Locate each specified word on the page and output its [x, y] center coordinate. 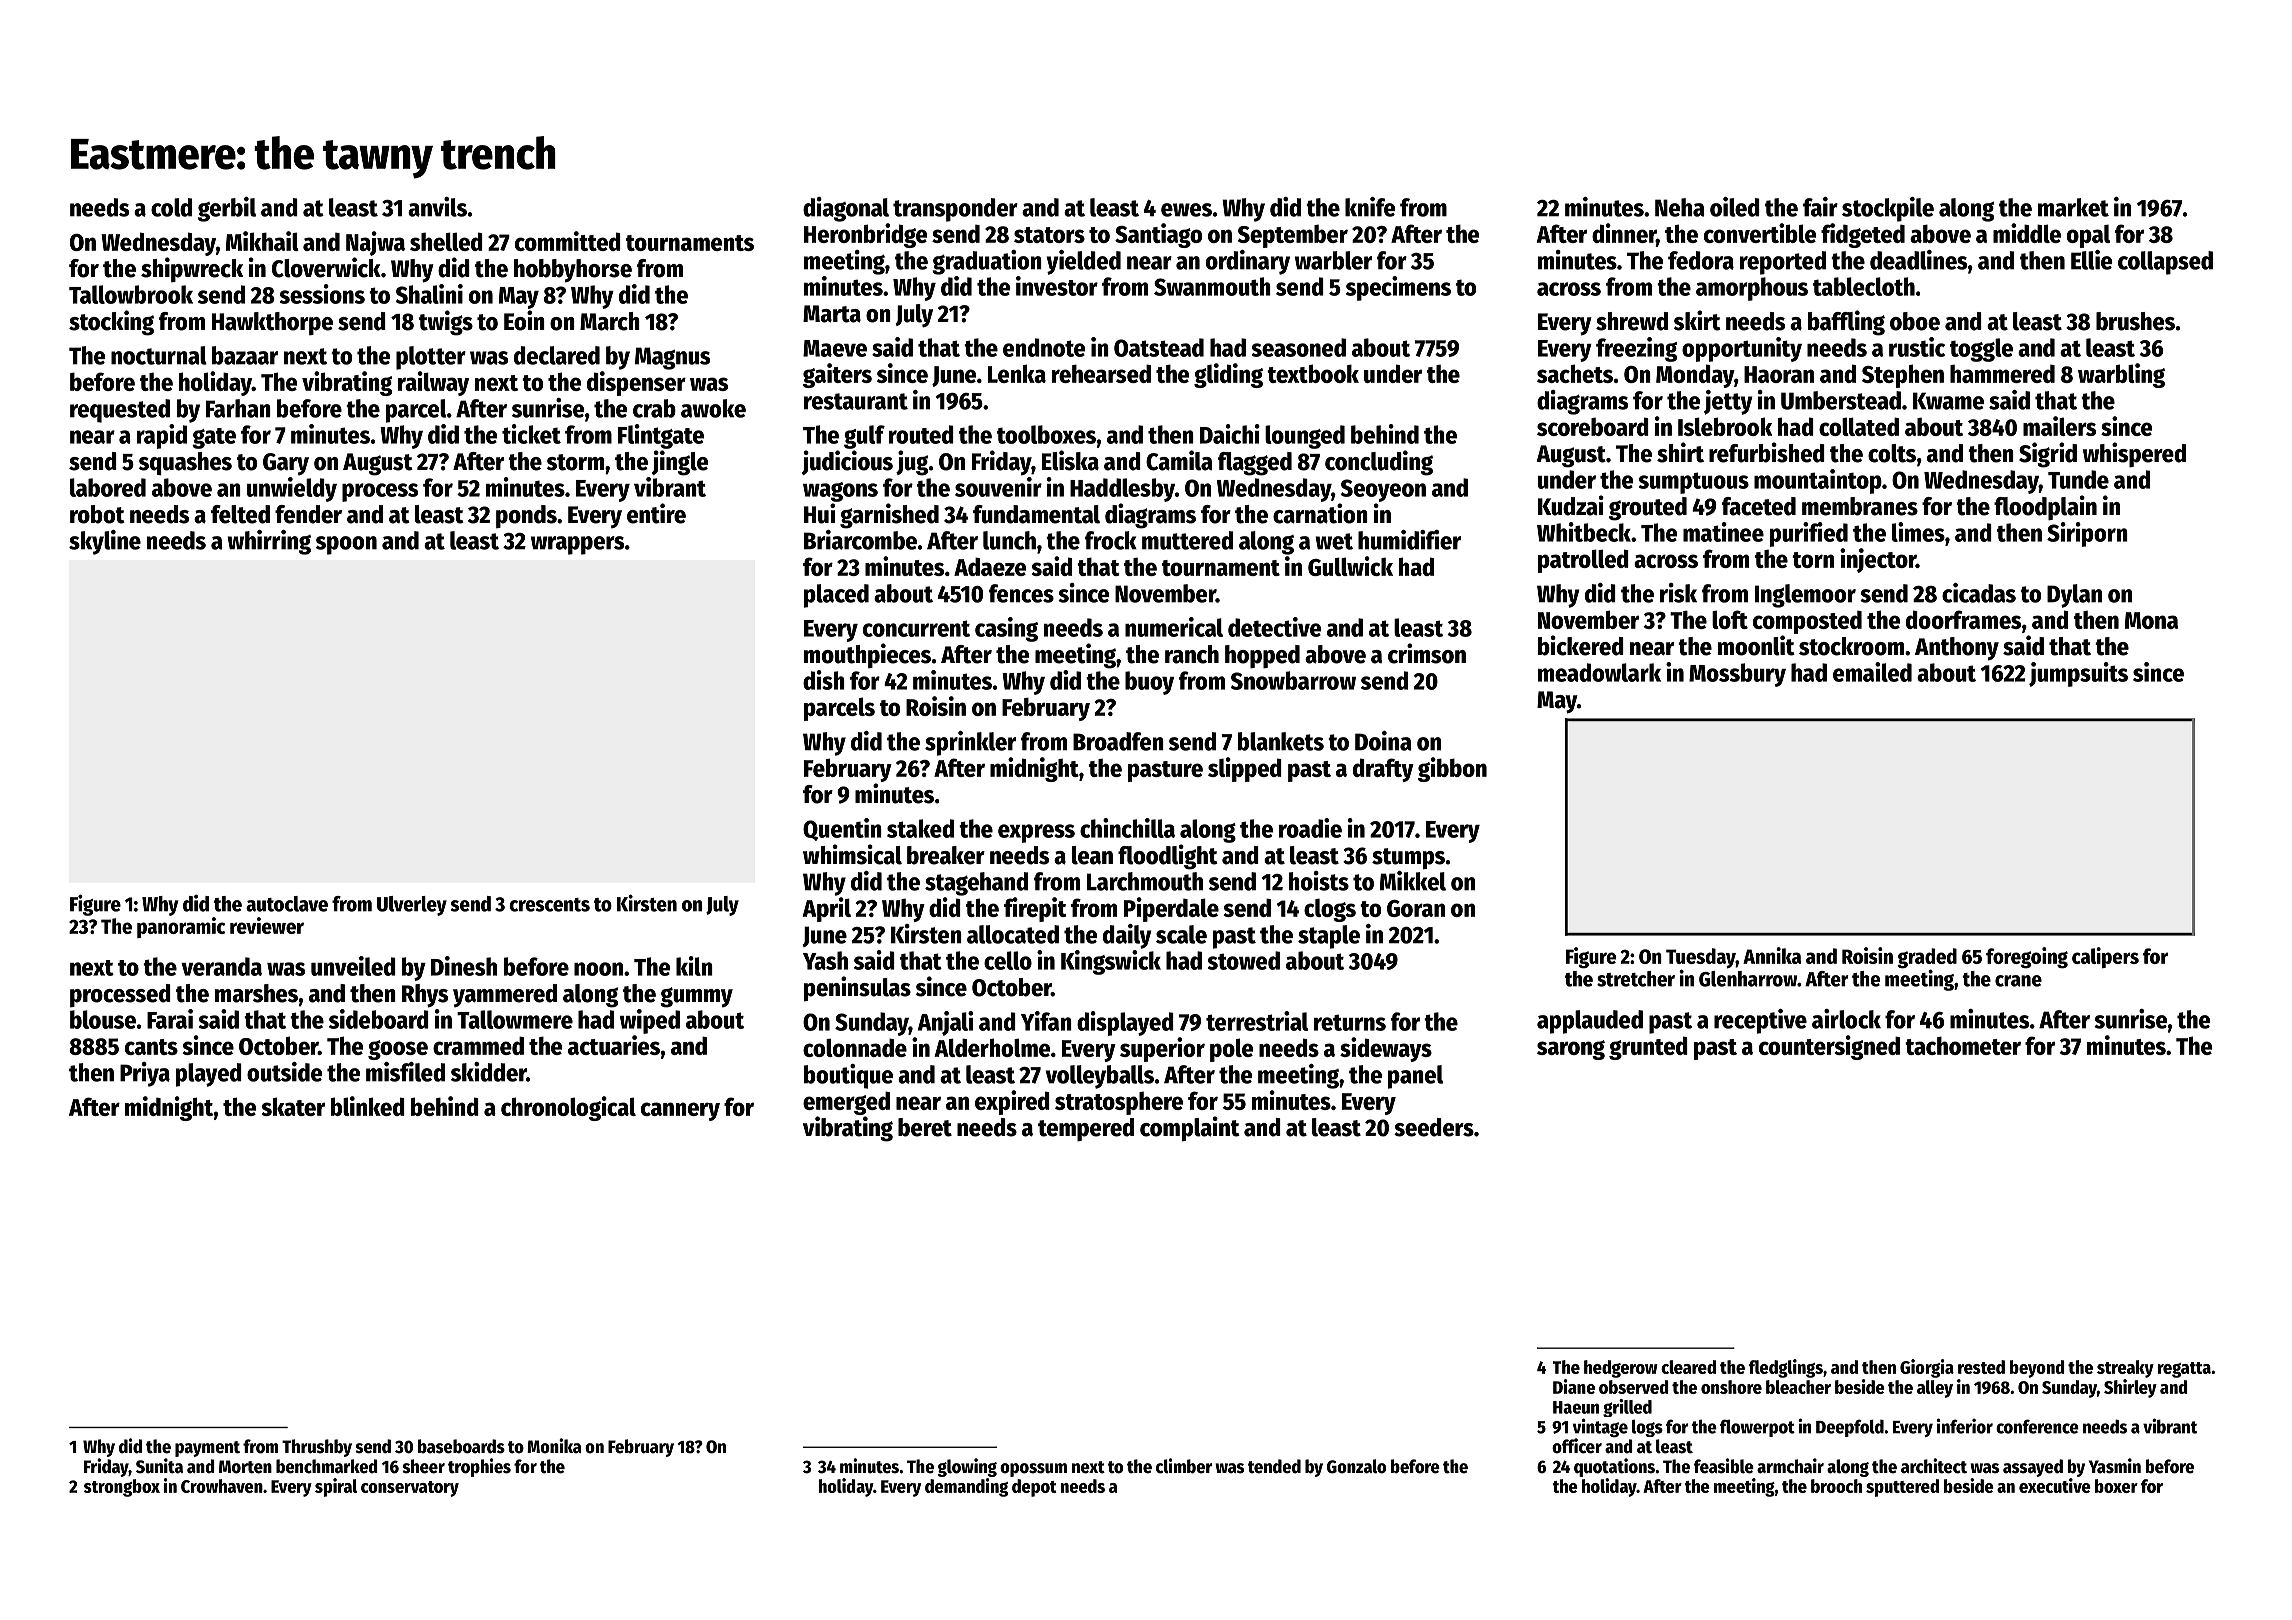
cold [171, 207]
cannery [680, 1111]
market [2073, 207]
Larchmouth [1145, 881]
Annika [1772, 955]
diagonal [846, 209]
